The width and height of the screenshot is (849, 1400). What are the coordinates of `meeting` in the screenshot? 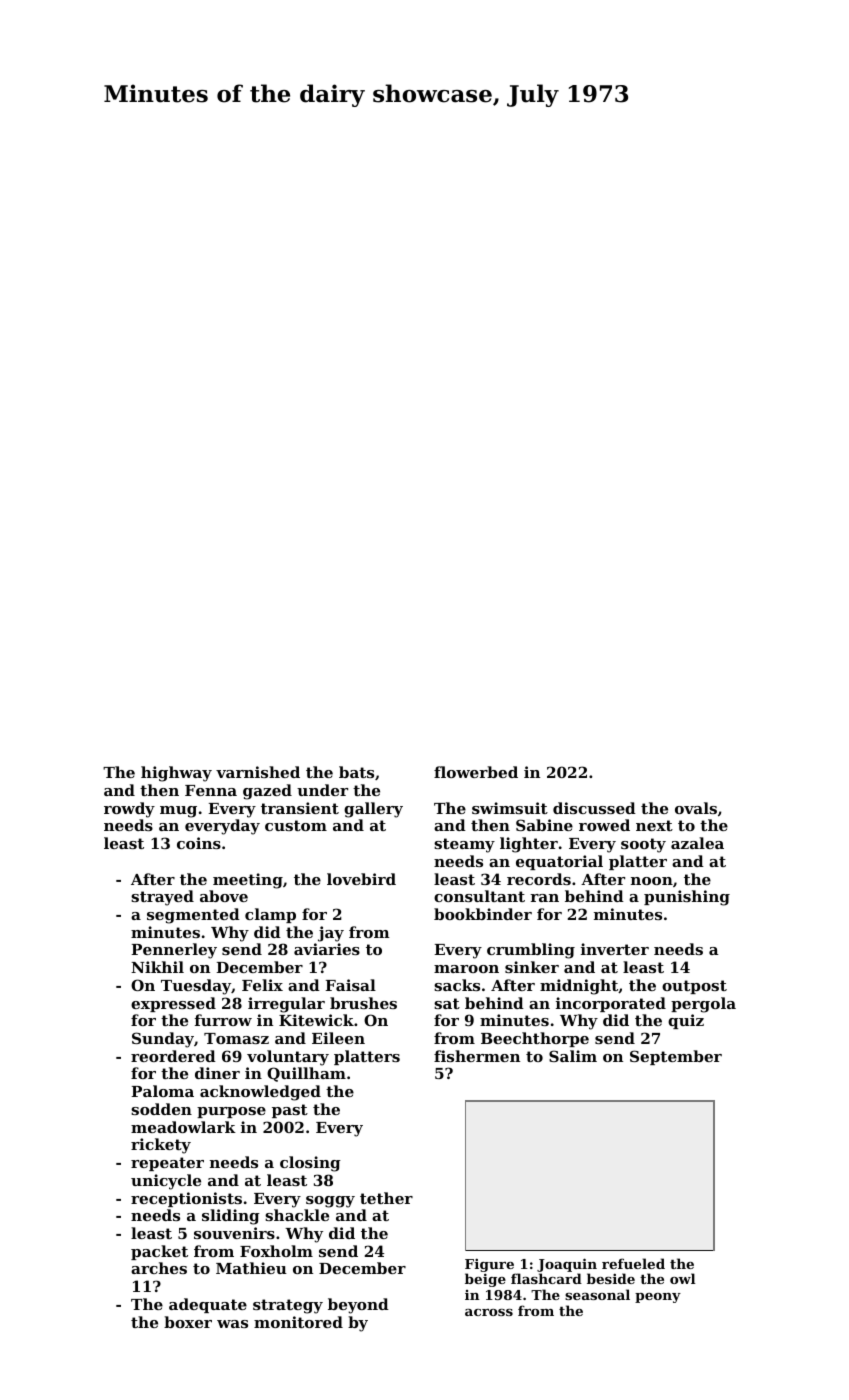 It's located at (248, 881).
